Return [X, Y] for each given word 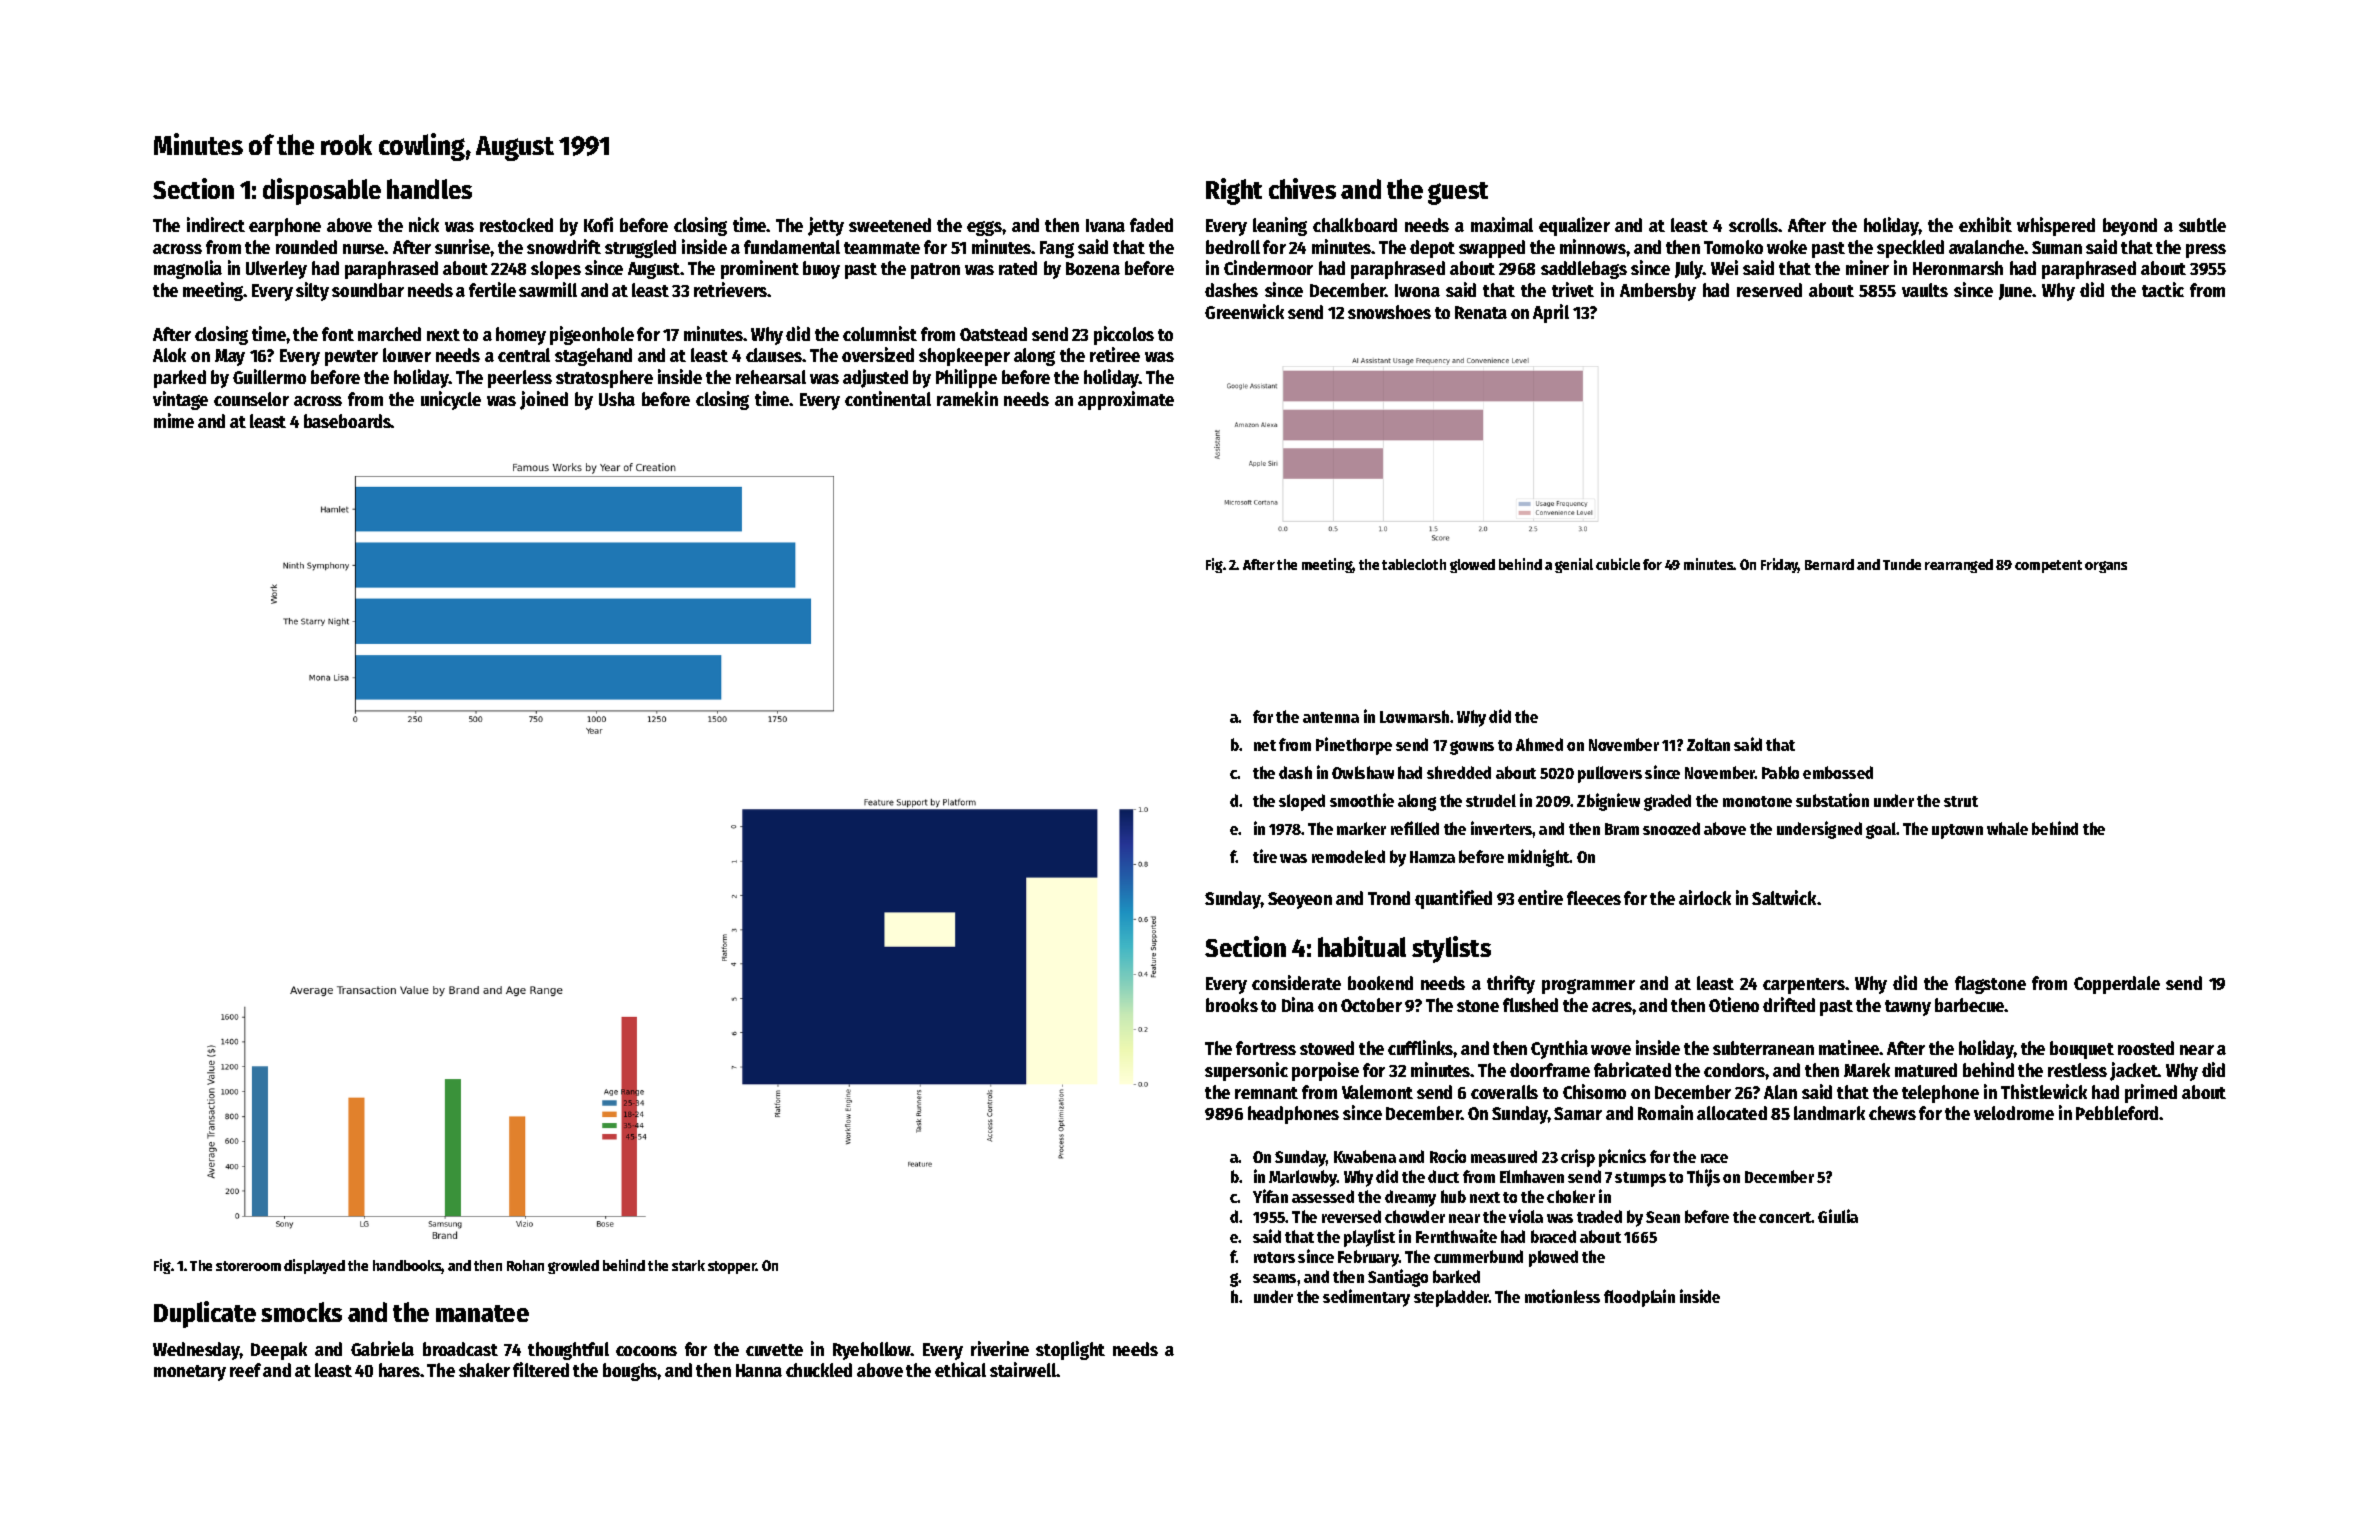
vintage [180, 400]
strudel [1491, 800]
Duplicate [205, 1314]
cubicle [1618, 564]
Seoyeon [1300, 900]
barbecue [1970, 1005]
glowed [1472, 566]
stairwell [1023, 1369]
